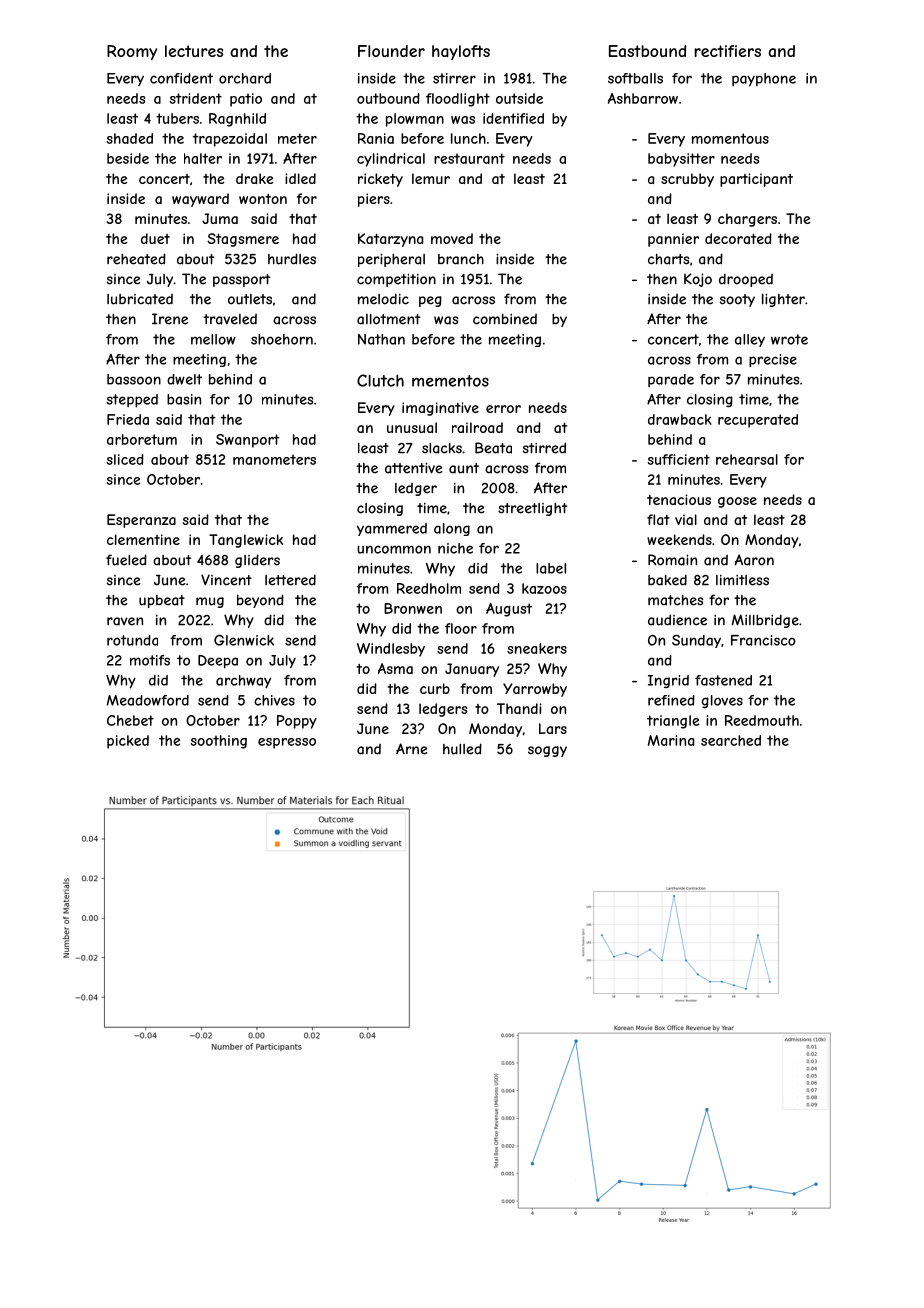 This screenshot has height=1308, width=924. What do you see at coordinates (219, 742) in the screenshot?
I see `soothing` at bounding box center [219, 742].
